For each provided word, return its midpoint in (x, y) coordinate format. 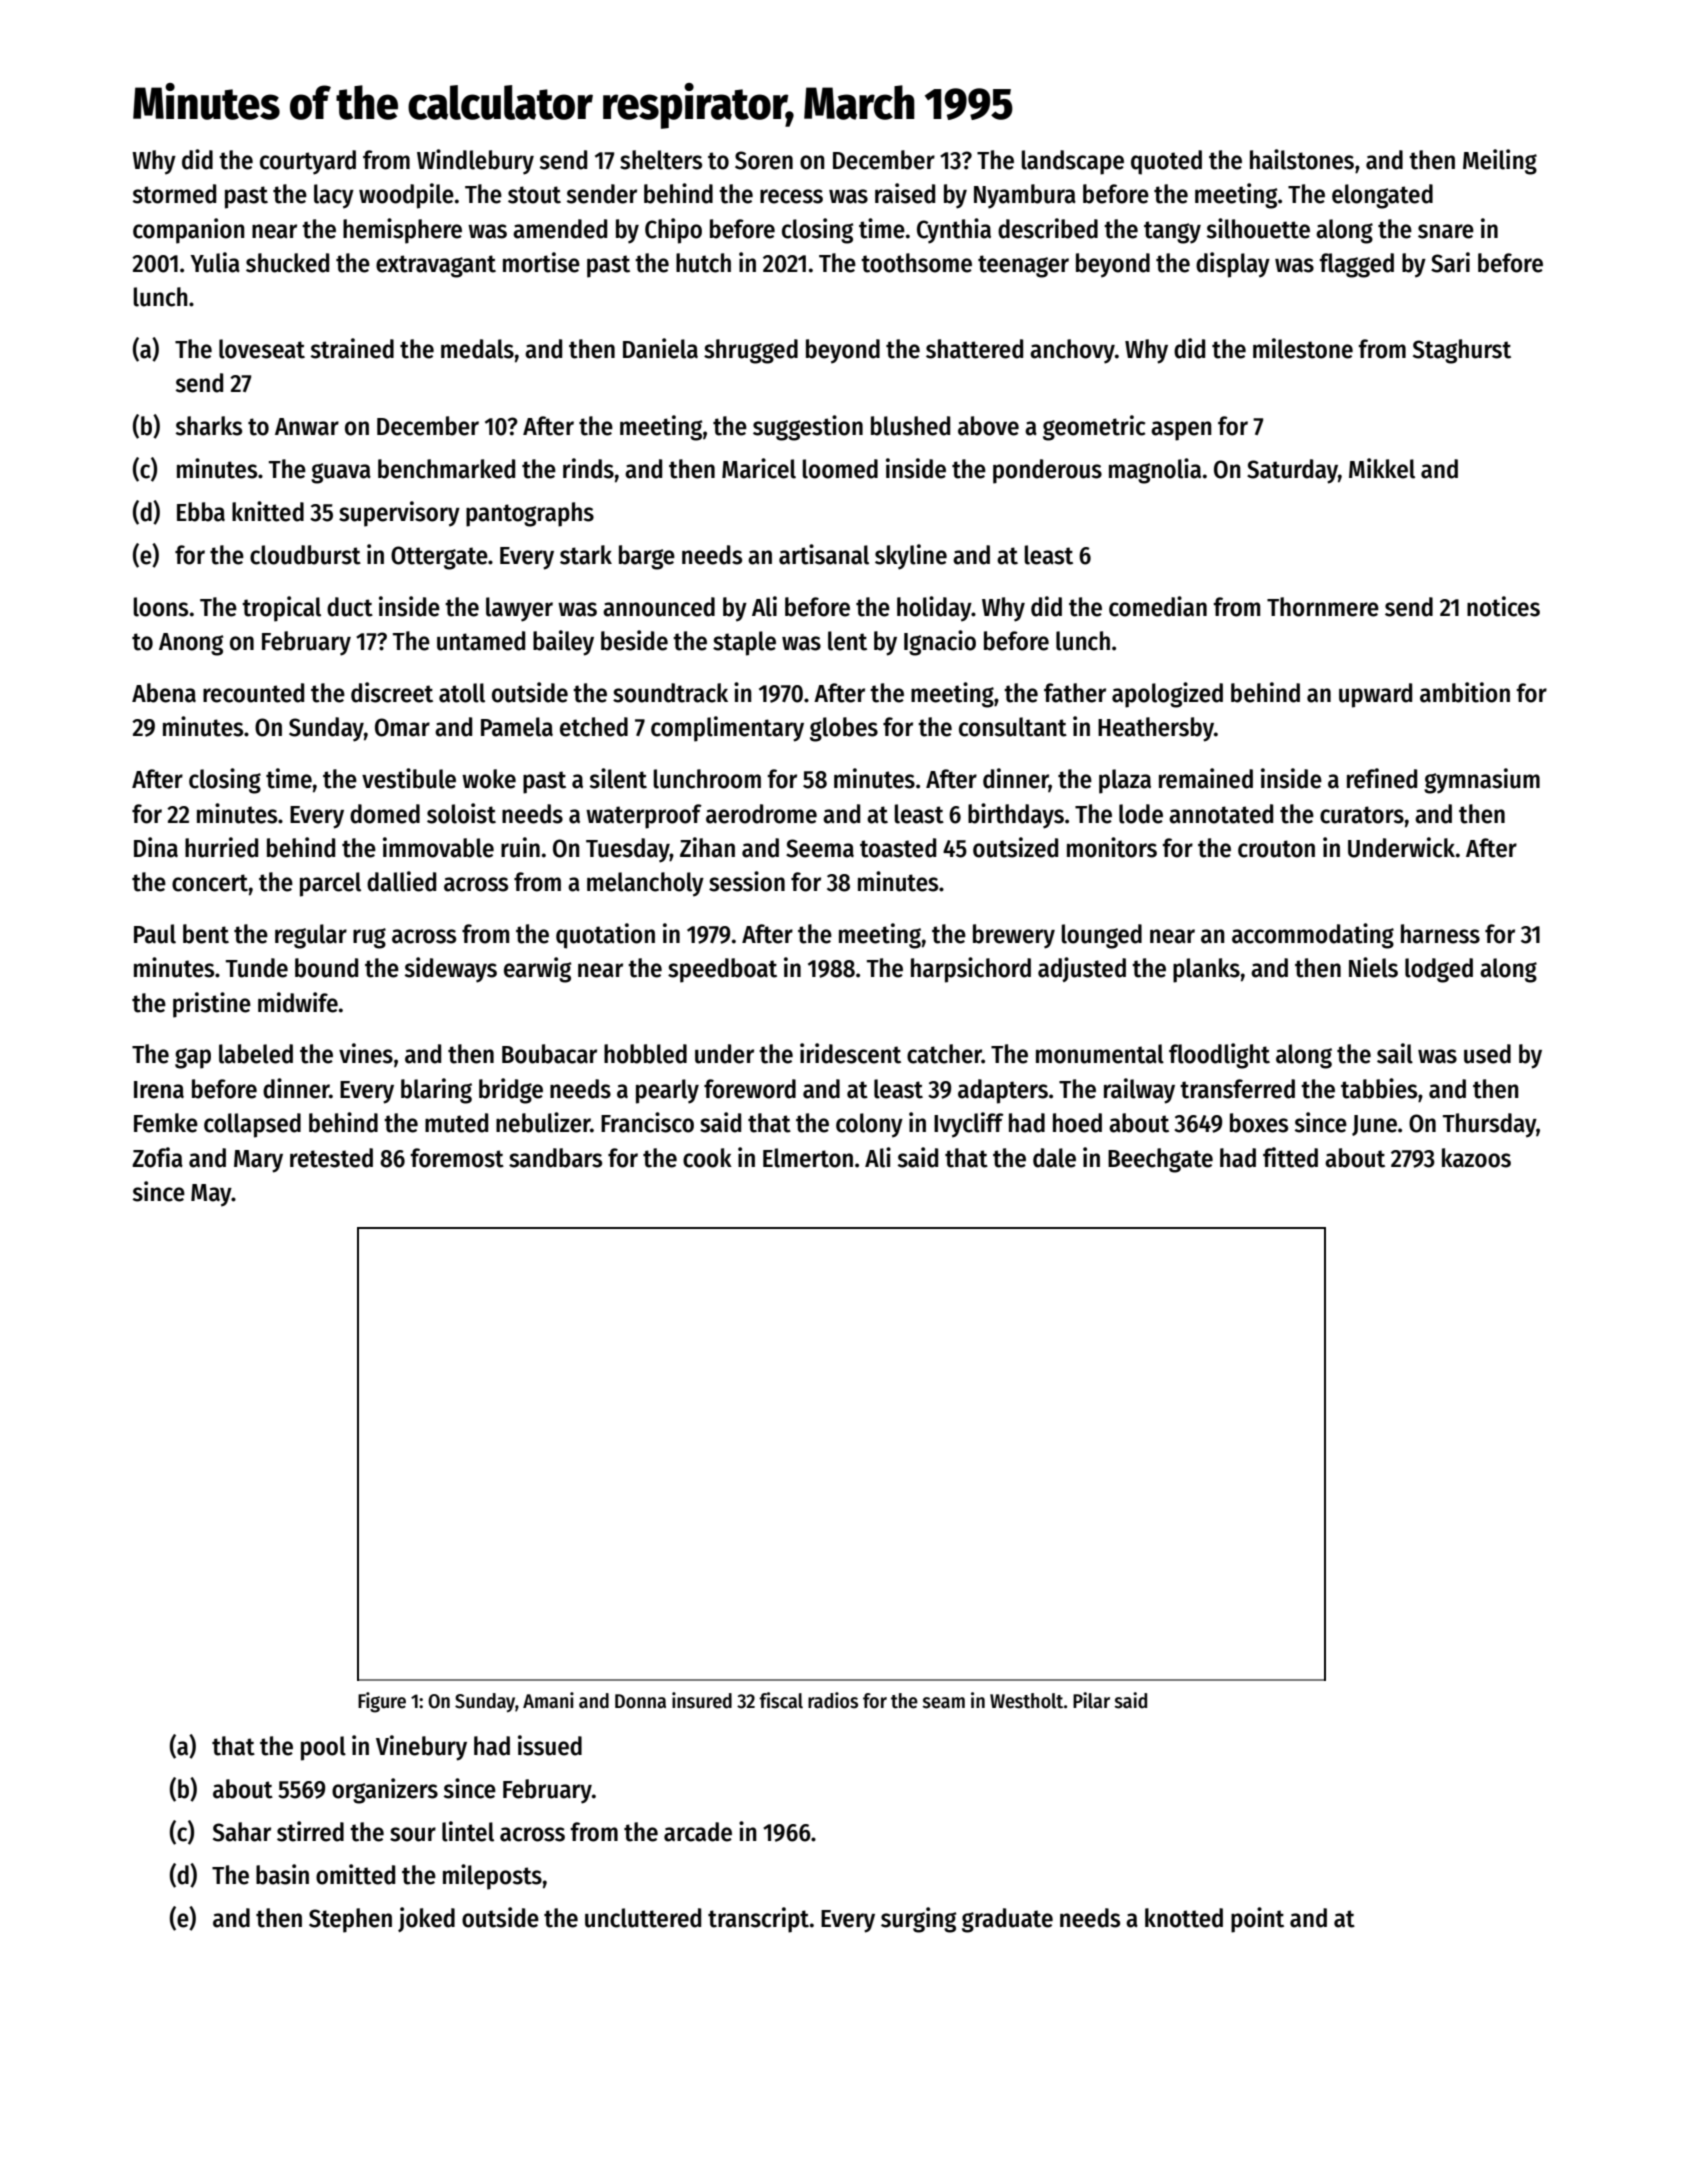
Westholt (1026, 1701)
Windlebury (475, 162)
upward (1375, 695)
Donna (640, 1701)
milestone (1303, 348)
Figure (382, 1702)
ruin (520, 847)
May (211, 1195)
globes (844, 729)
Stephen (350, 1920)
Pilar (1091, 1700)
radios (833, 1700)
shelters (661, 160)
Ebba (201, 512)
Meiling (1500, 162)
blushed (910, 426)
